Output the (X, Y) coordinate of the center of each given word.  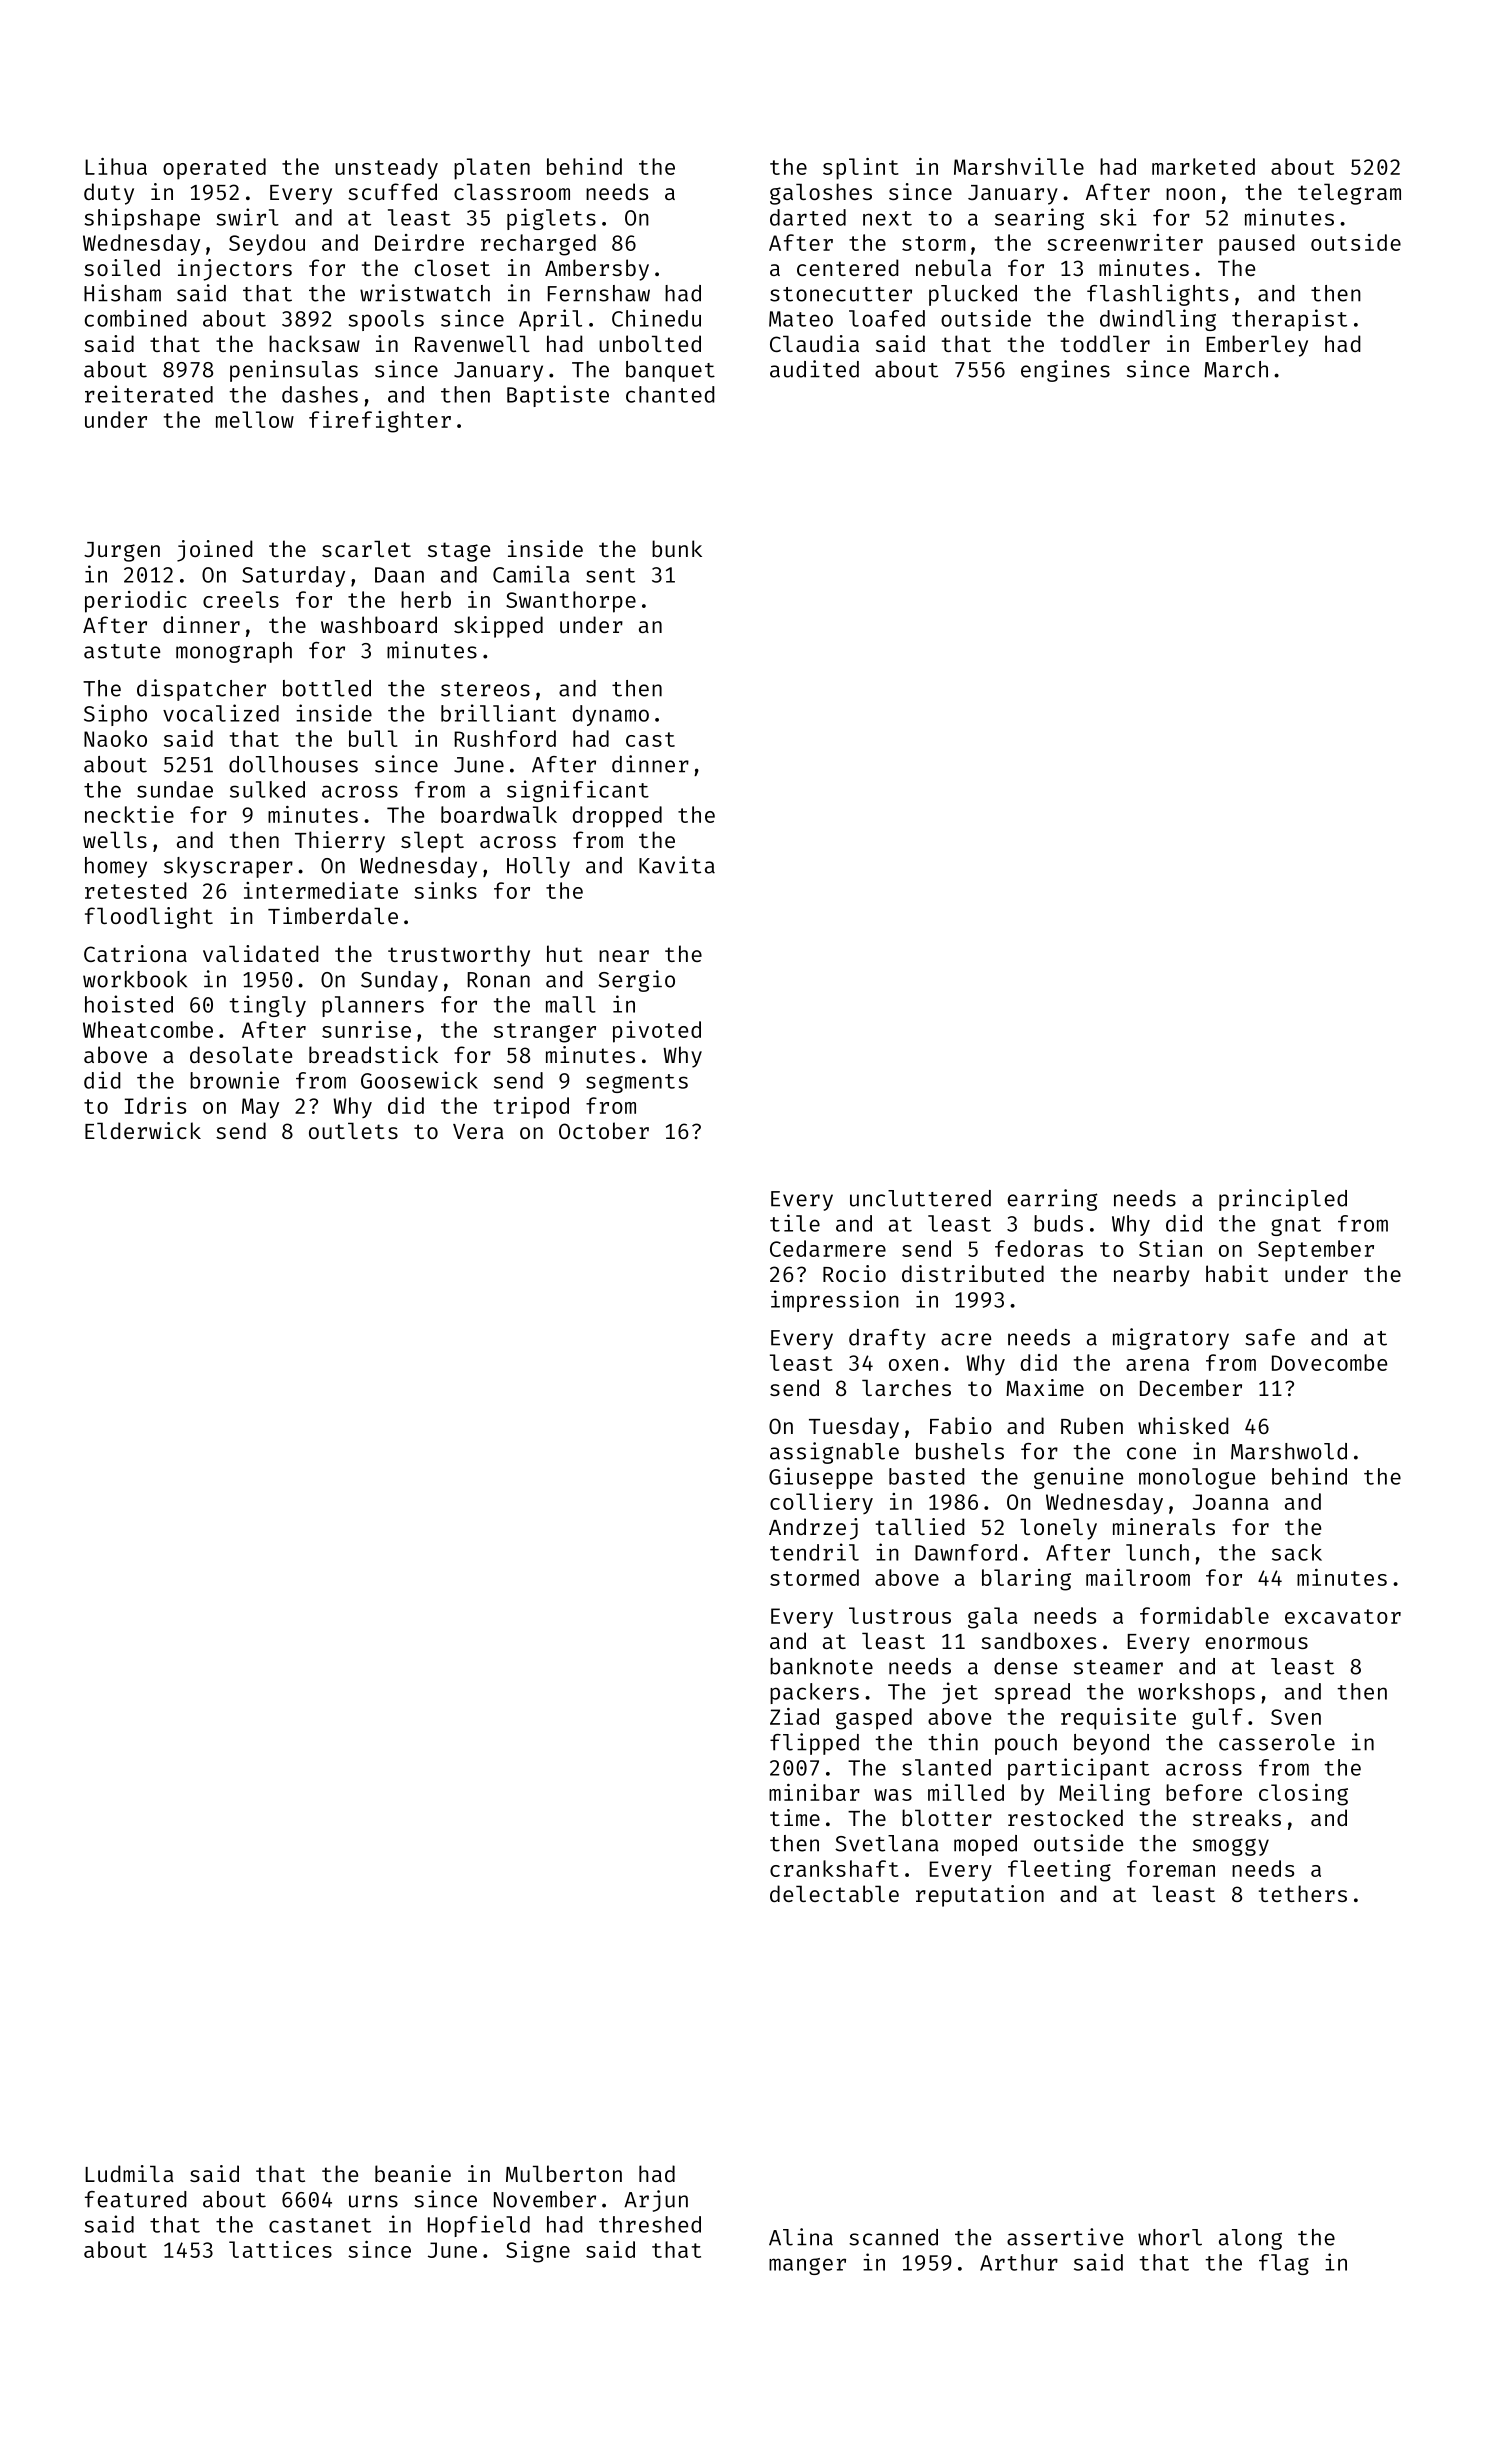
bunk (677, 548)
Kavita (677, 865)
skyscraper (228, 867)
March (1236, 369)
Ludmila (129, 2173)
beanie (413, 2173)
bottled (327, 688)
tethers (1303, 1893)
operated (214, 169)
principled (1283, 1200)
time (795, 1817)
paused (1257, 245)
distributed (973, 1273)
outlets (353, 1130)
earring (1052, 1200)
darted (808, 217)
